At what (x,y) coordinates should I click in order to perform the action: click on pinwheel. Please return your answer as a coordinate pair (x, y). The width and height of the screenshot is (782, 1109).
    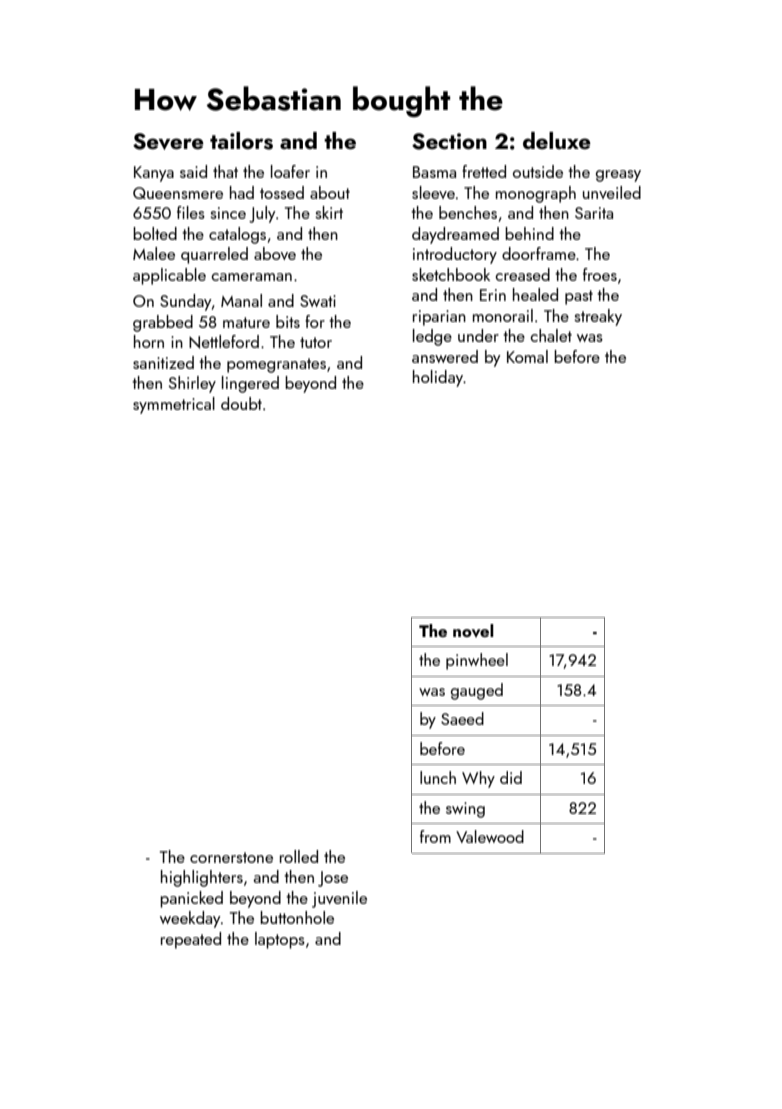
    Looking at the image, I should click on (477, 661).
